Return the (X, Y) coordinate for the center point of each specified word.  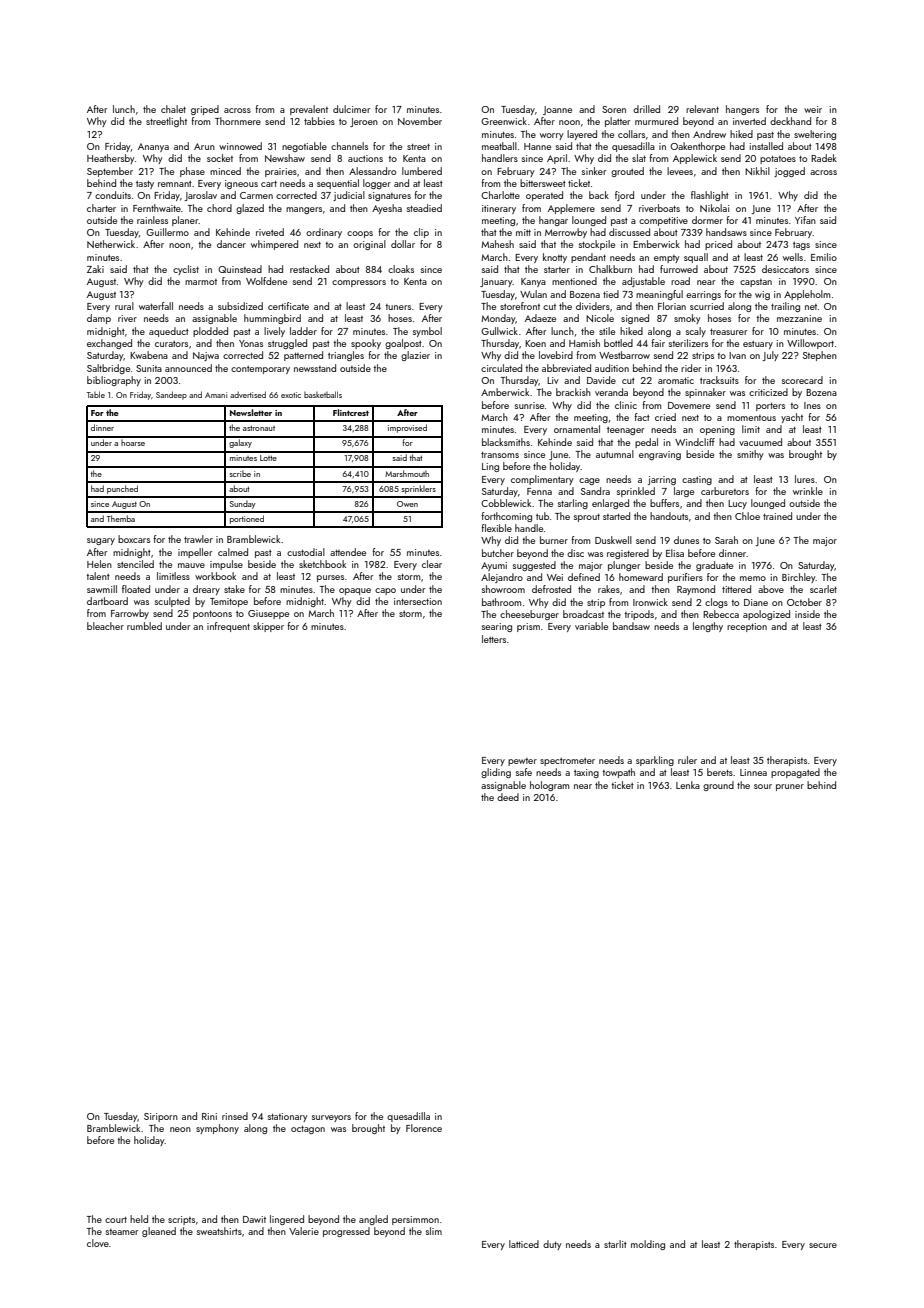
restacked (309, 269)
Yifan (805, 220)
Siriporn (161, 1117)
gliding (496, 773)
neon (180, 1129)
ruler (687, 760)
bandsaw (631, 626)
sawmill (102, 589)
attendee (348, 552)
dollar (403, 244)
